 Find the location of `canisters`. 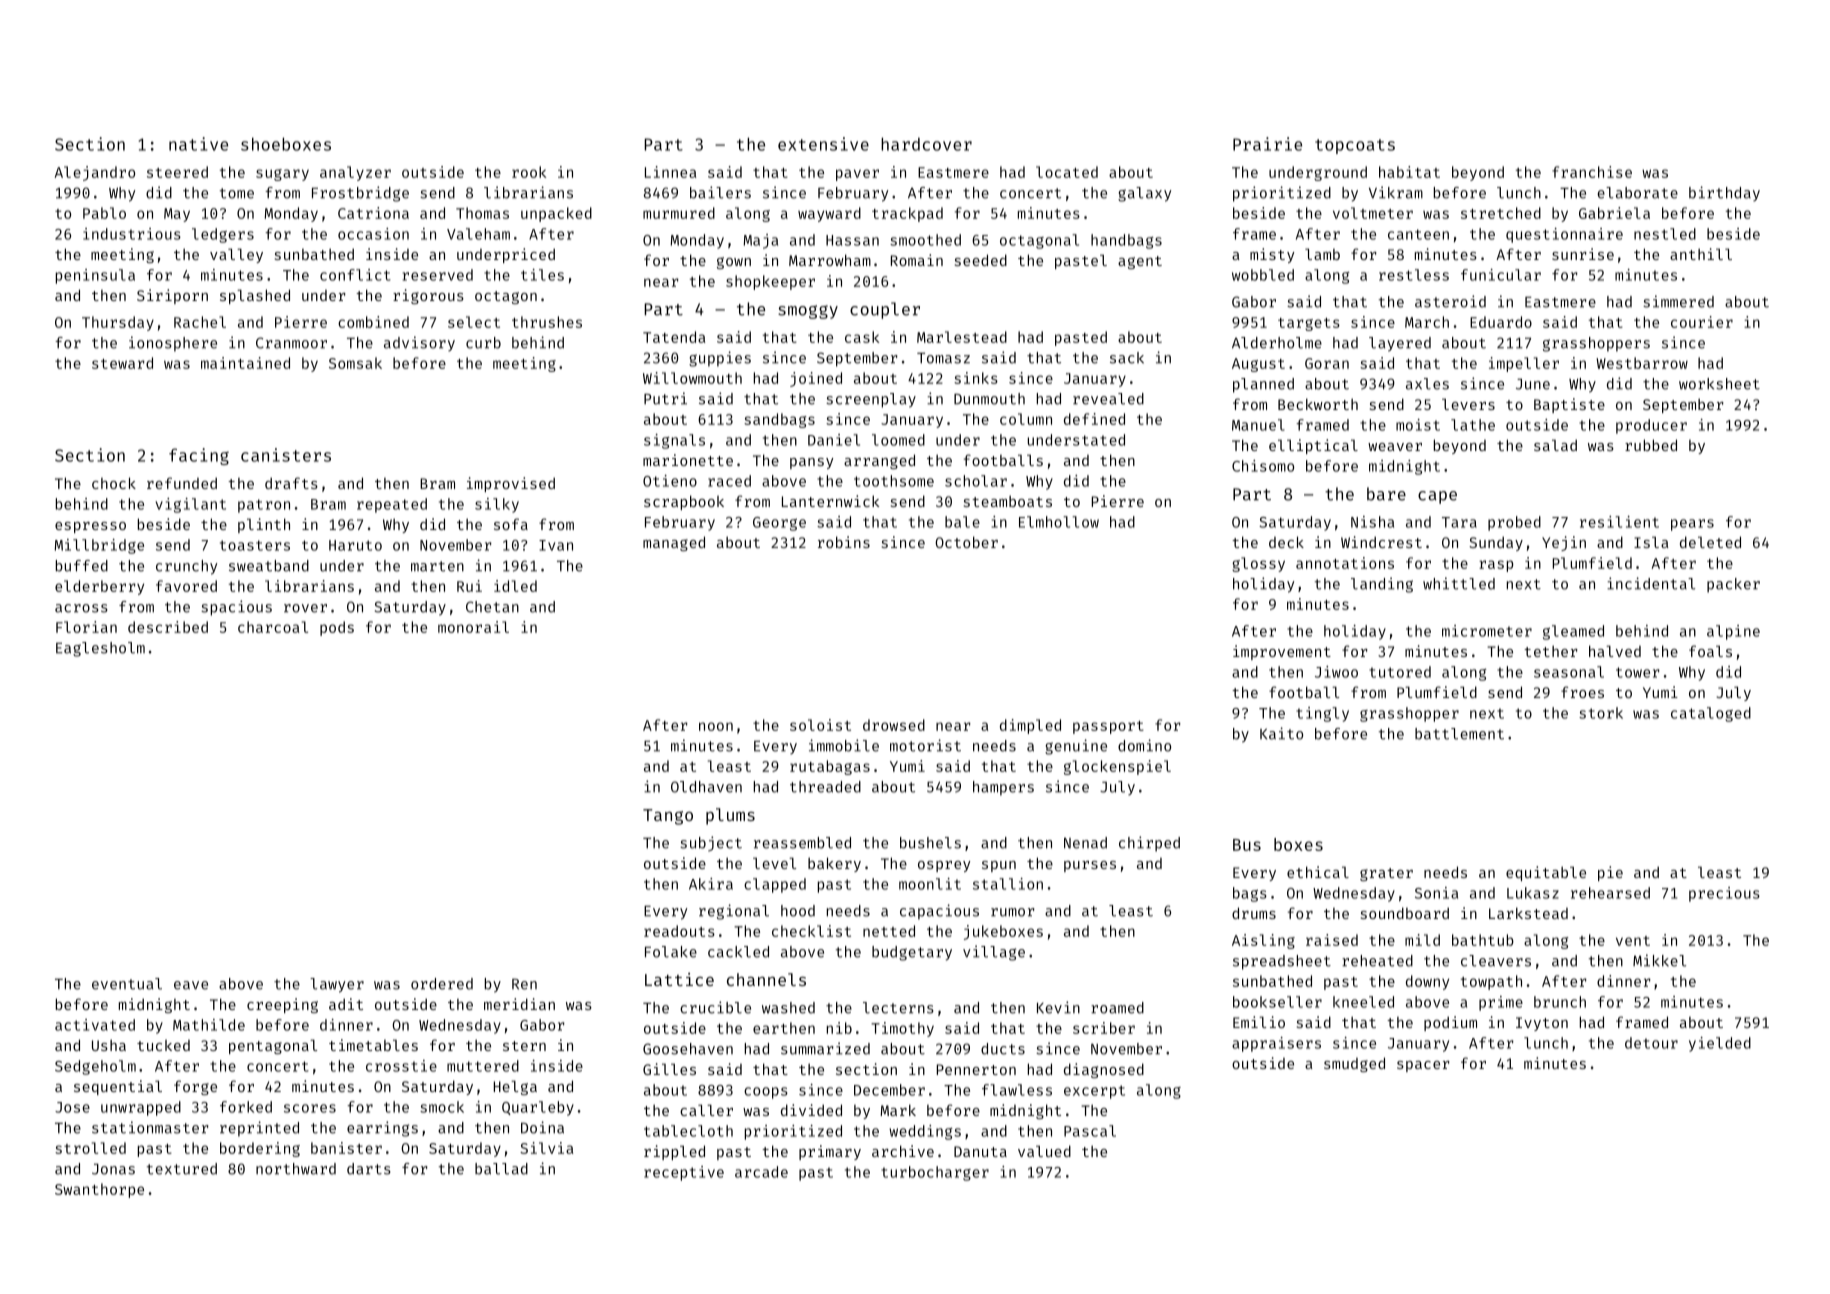

canisters is located at coordinates (286, 455).
